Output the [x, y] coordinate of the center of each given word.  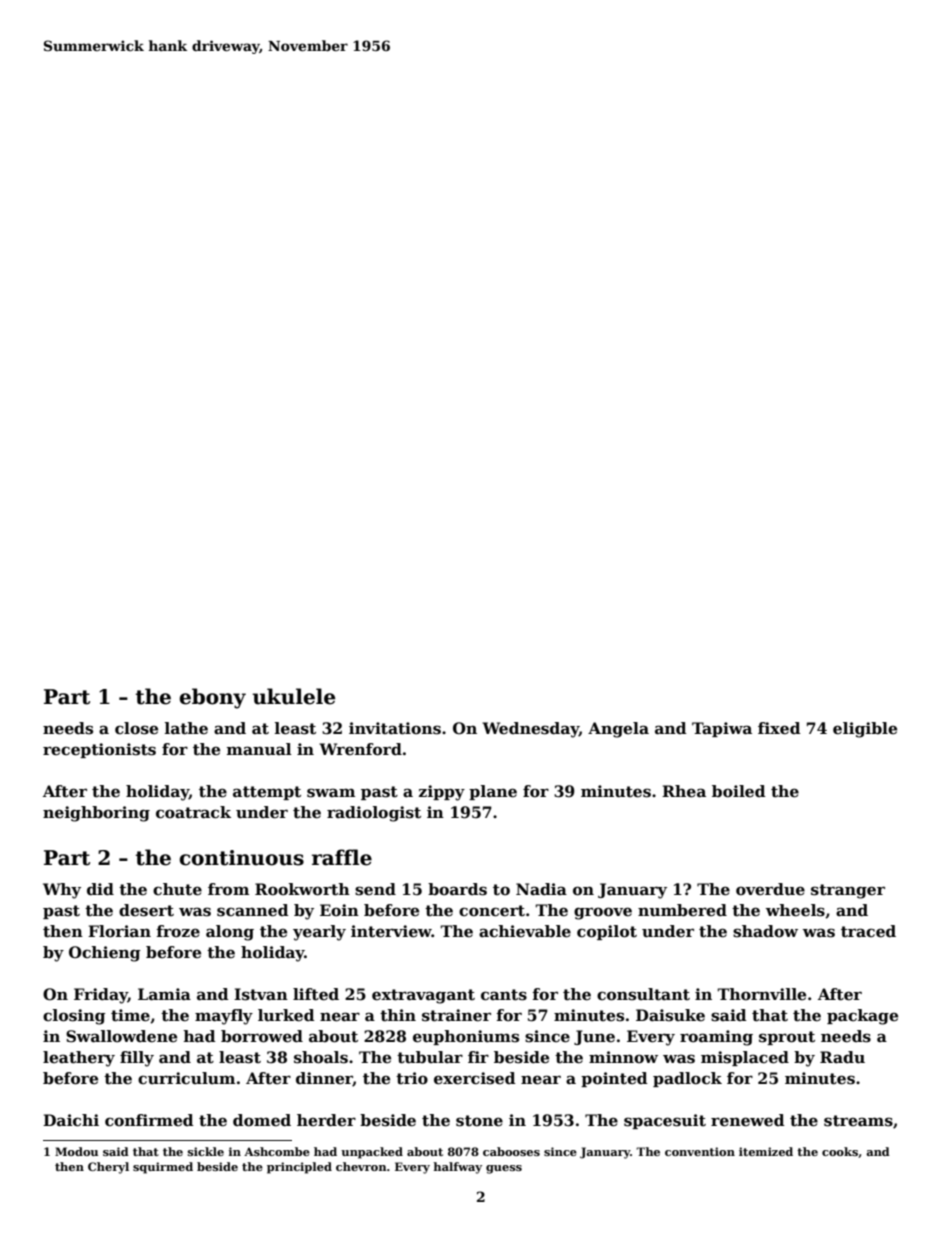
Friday [101, 996]
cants [504, 995]
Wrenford [360, 749]
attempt [267, 793]
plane [493, 792]
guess [504, 1169]
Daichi [71, 1120]
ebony [212, 698]
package [862, 1017]
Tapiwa [722, 729]
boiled [739, 791]
